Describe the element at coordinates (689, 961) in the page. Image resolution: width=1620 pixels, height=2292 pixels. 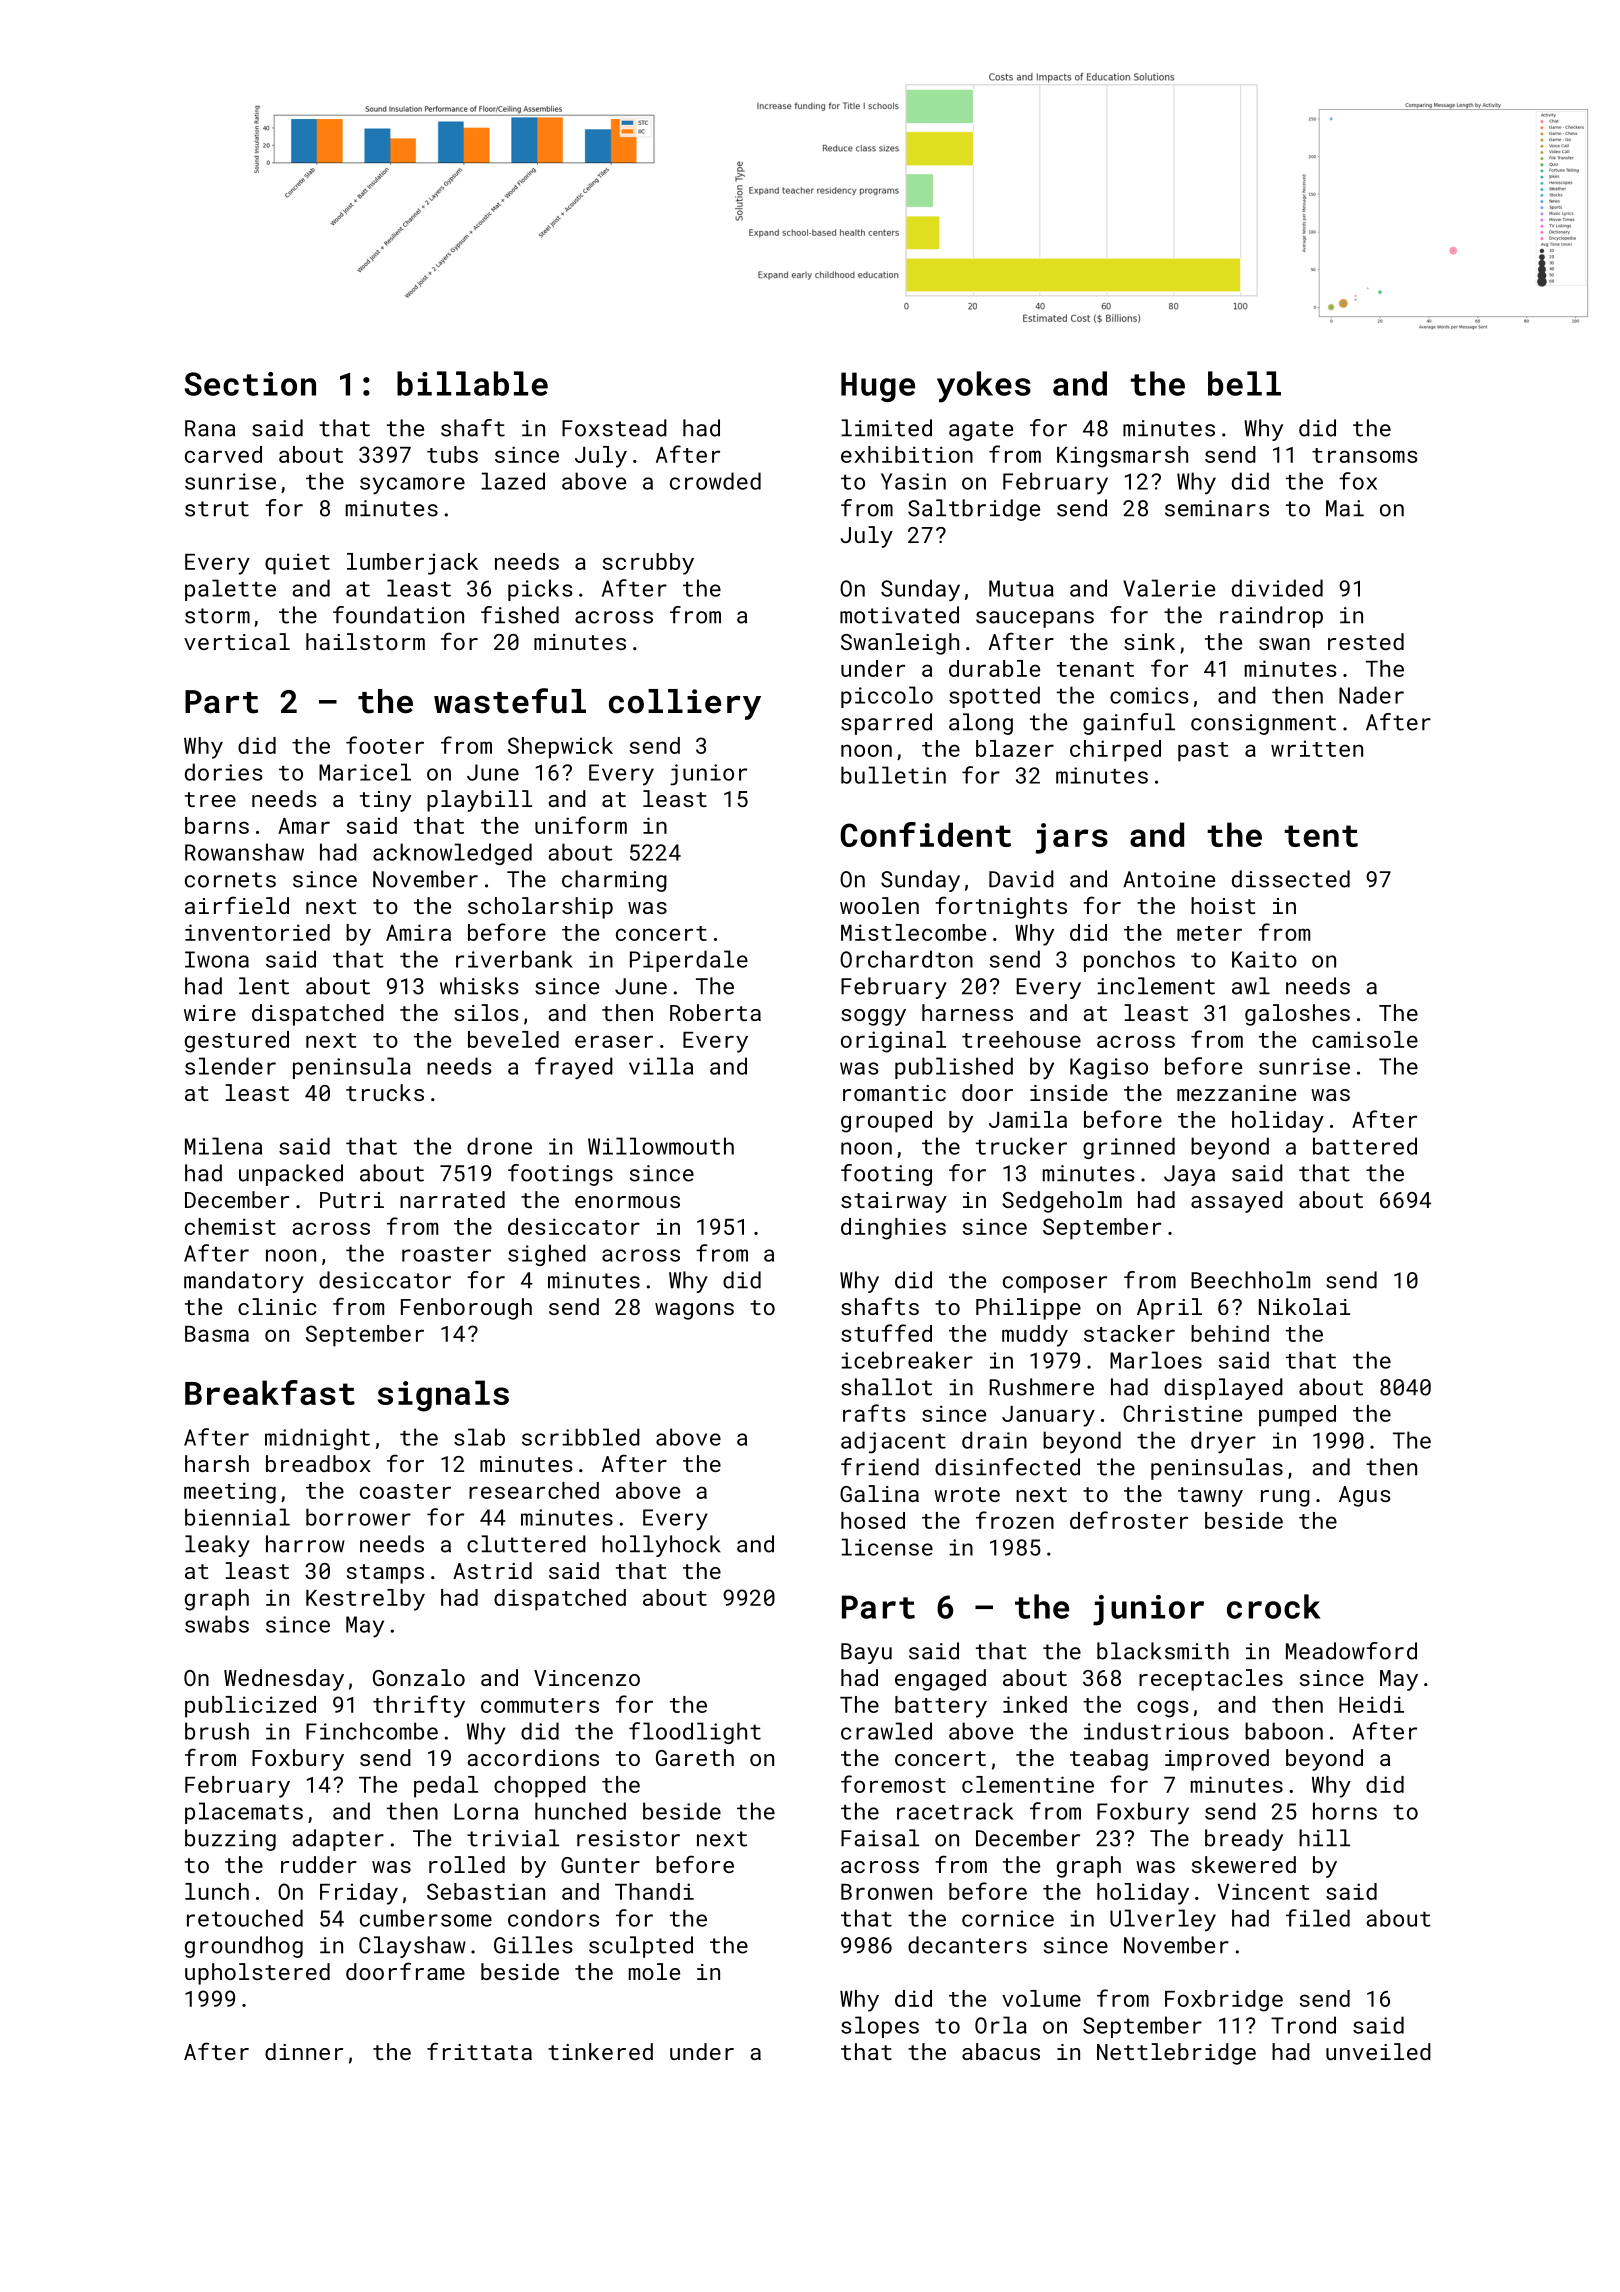
I see `Piperdale` at that location.
